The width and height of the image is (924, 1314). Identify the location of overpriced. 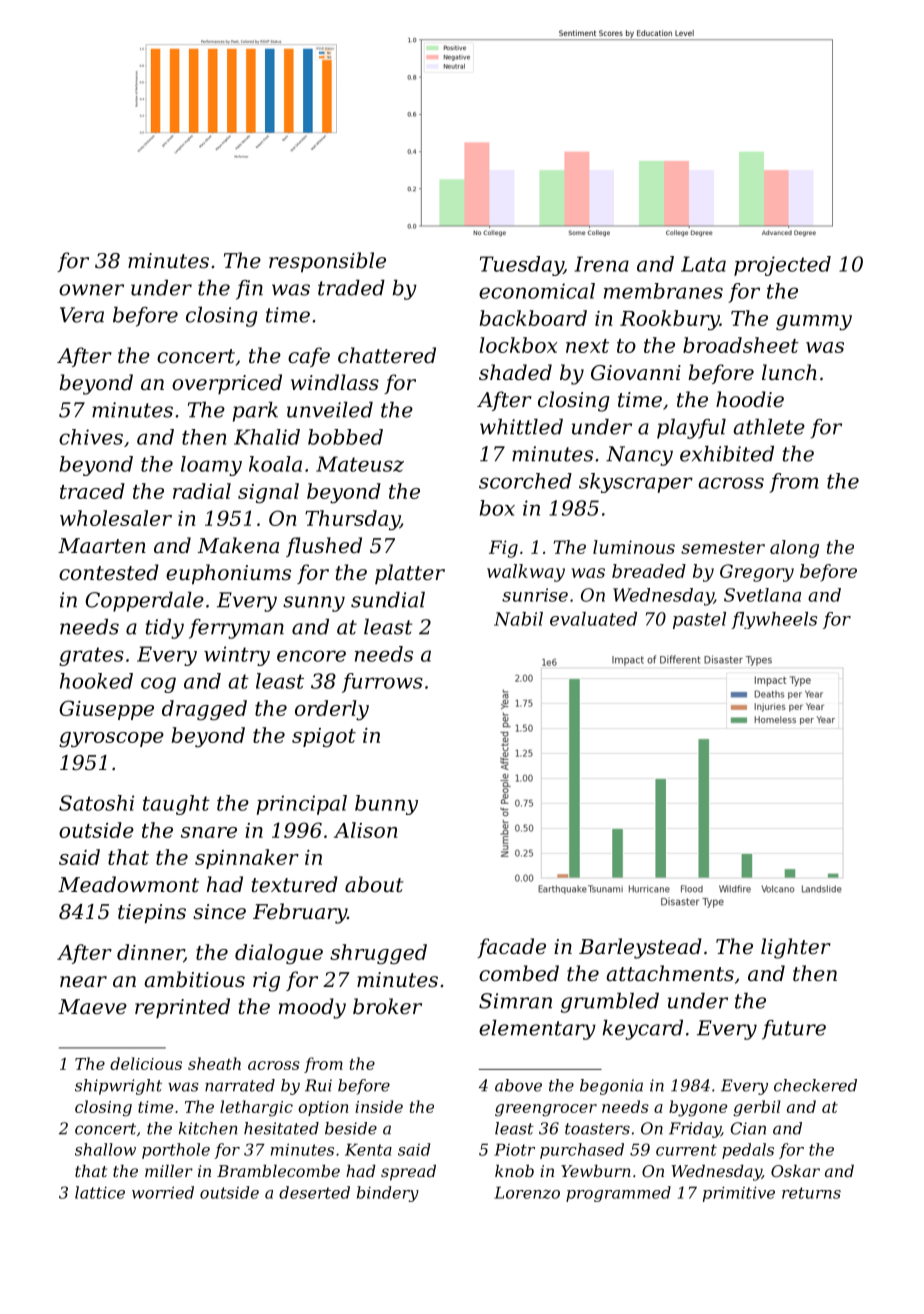
(227, 384).
